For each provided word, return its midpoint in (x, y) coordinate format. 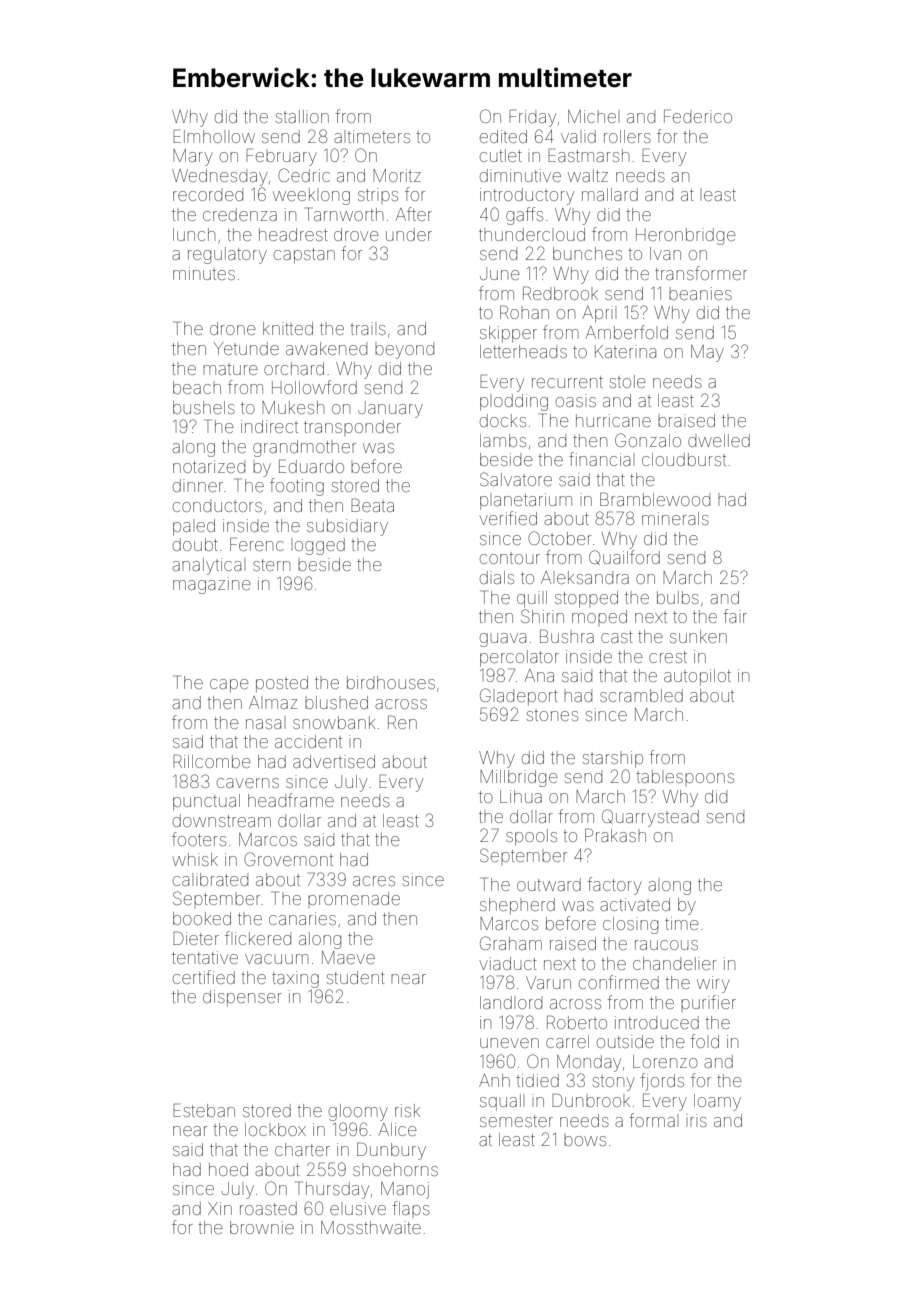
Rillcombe (212, 761)
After (414, 214)
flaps (411, 1208)
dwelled (719, 440)
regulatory (227, 255)
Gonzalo (648, 440)
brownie (262, 1227)
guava (503, 640)
